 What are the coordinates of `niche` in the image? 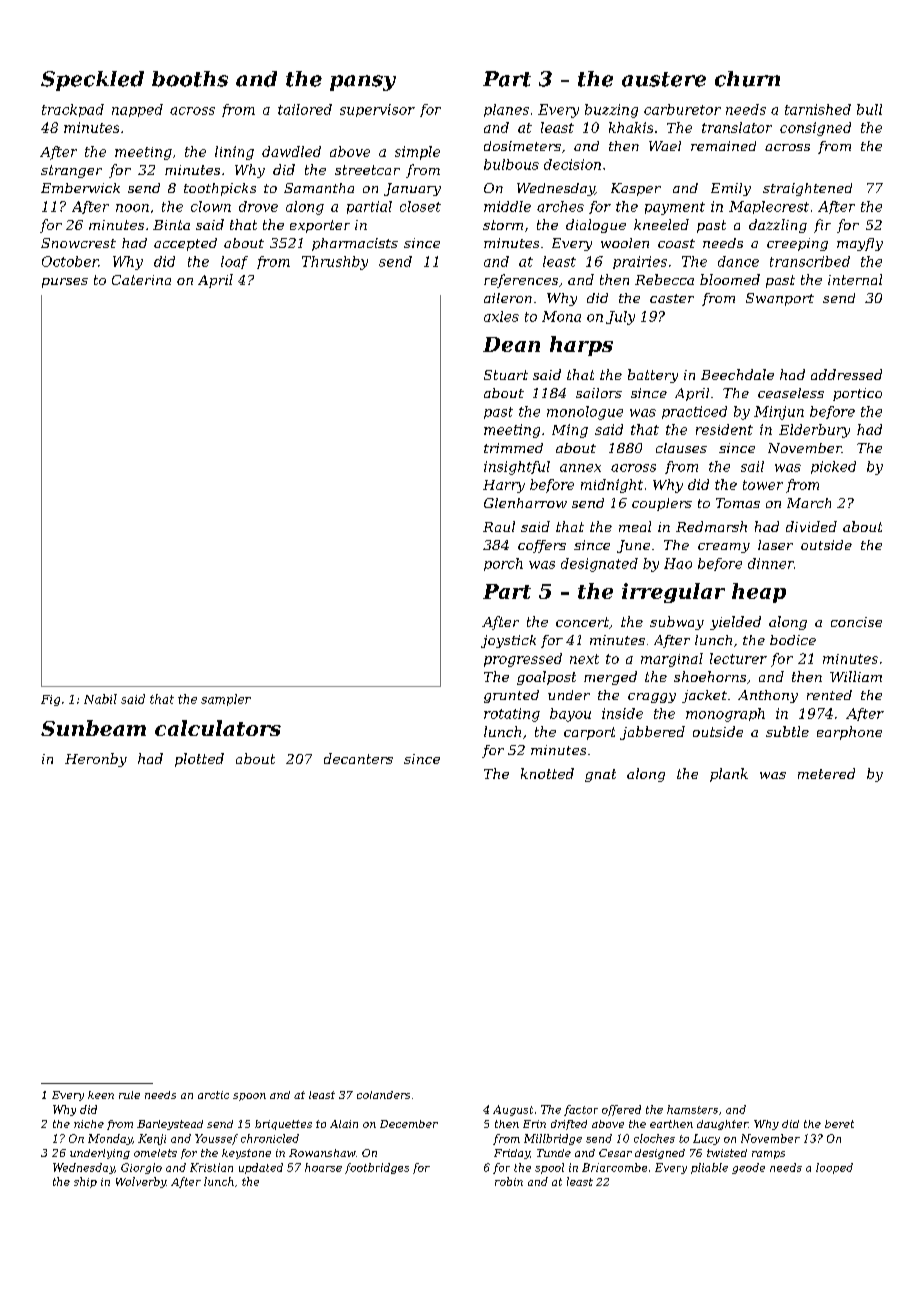 It's located at (89, 1124).
